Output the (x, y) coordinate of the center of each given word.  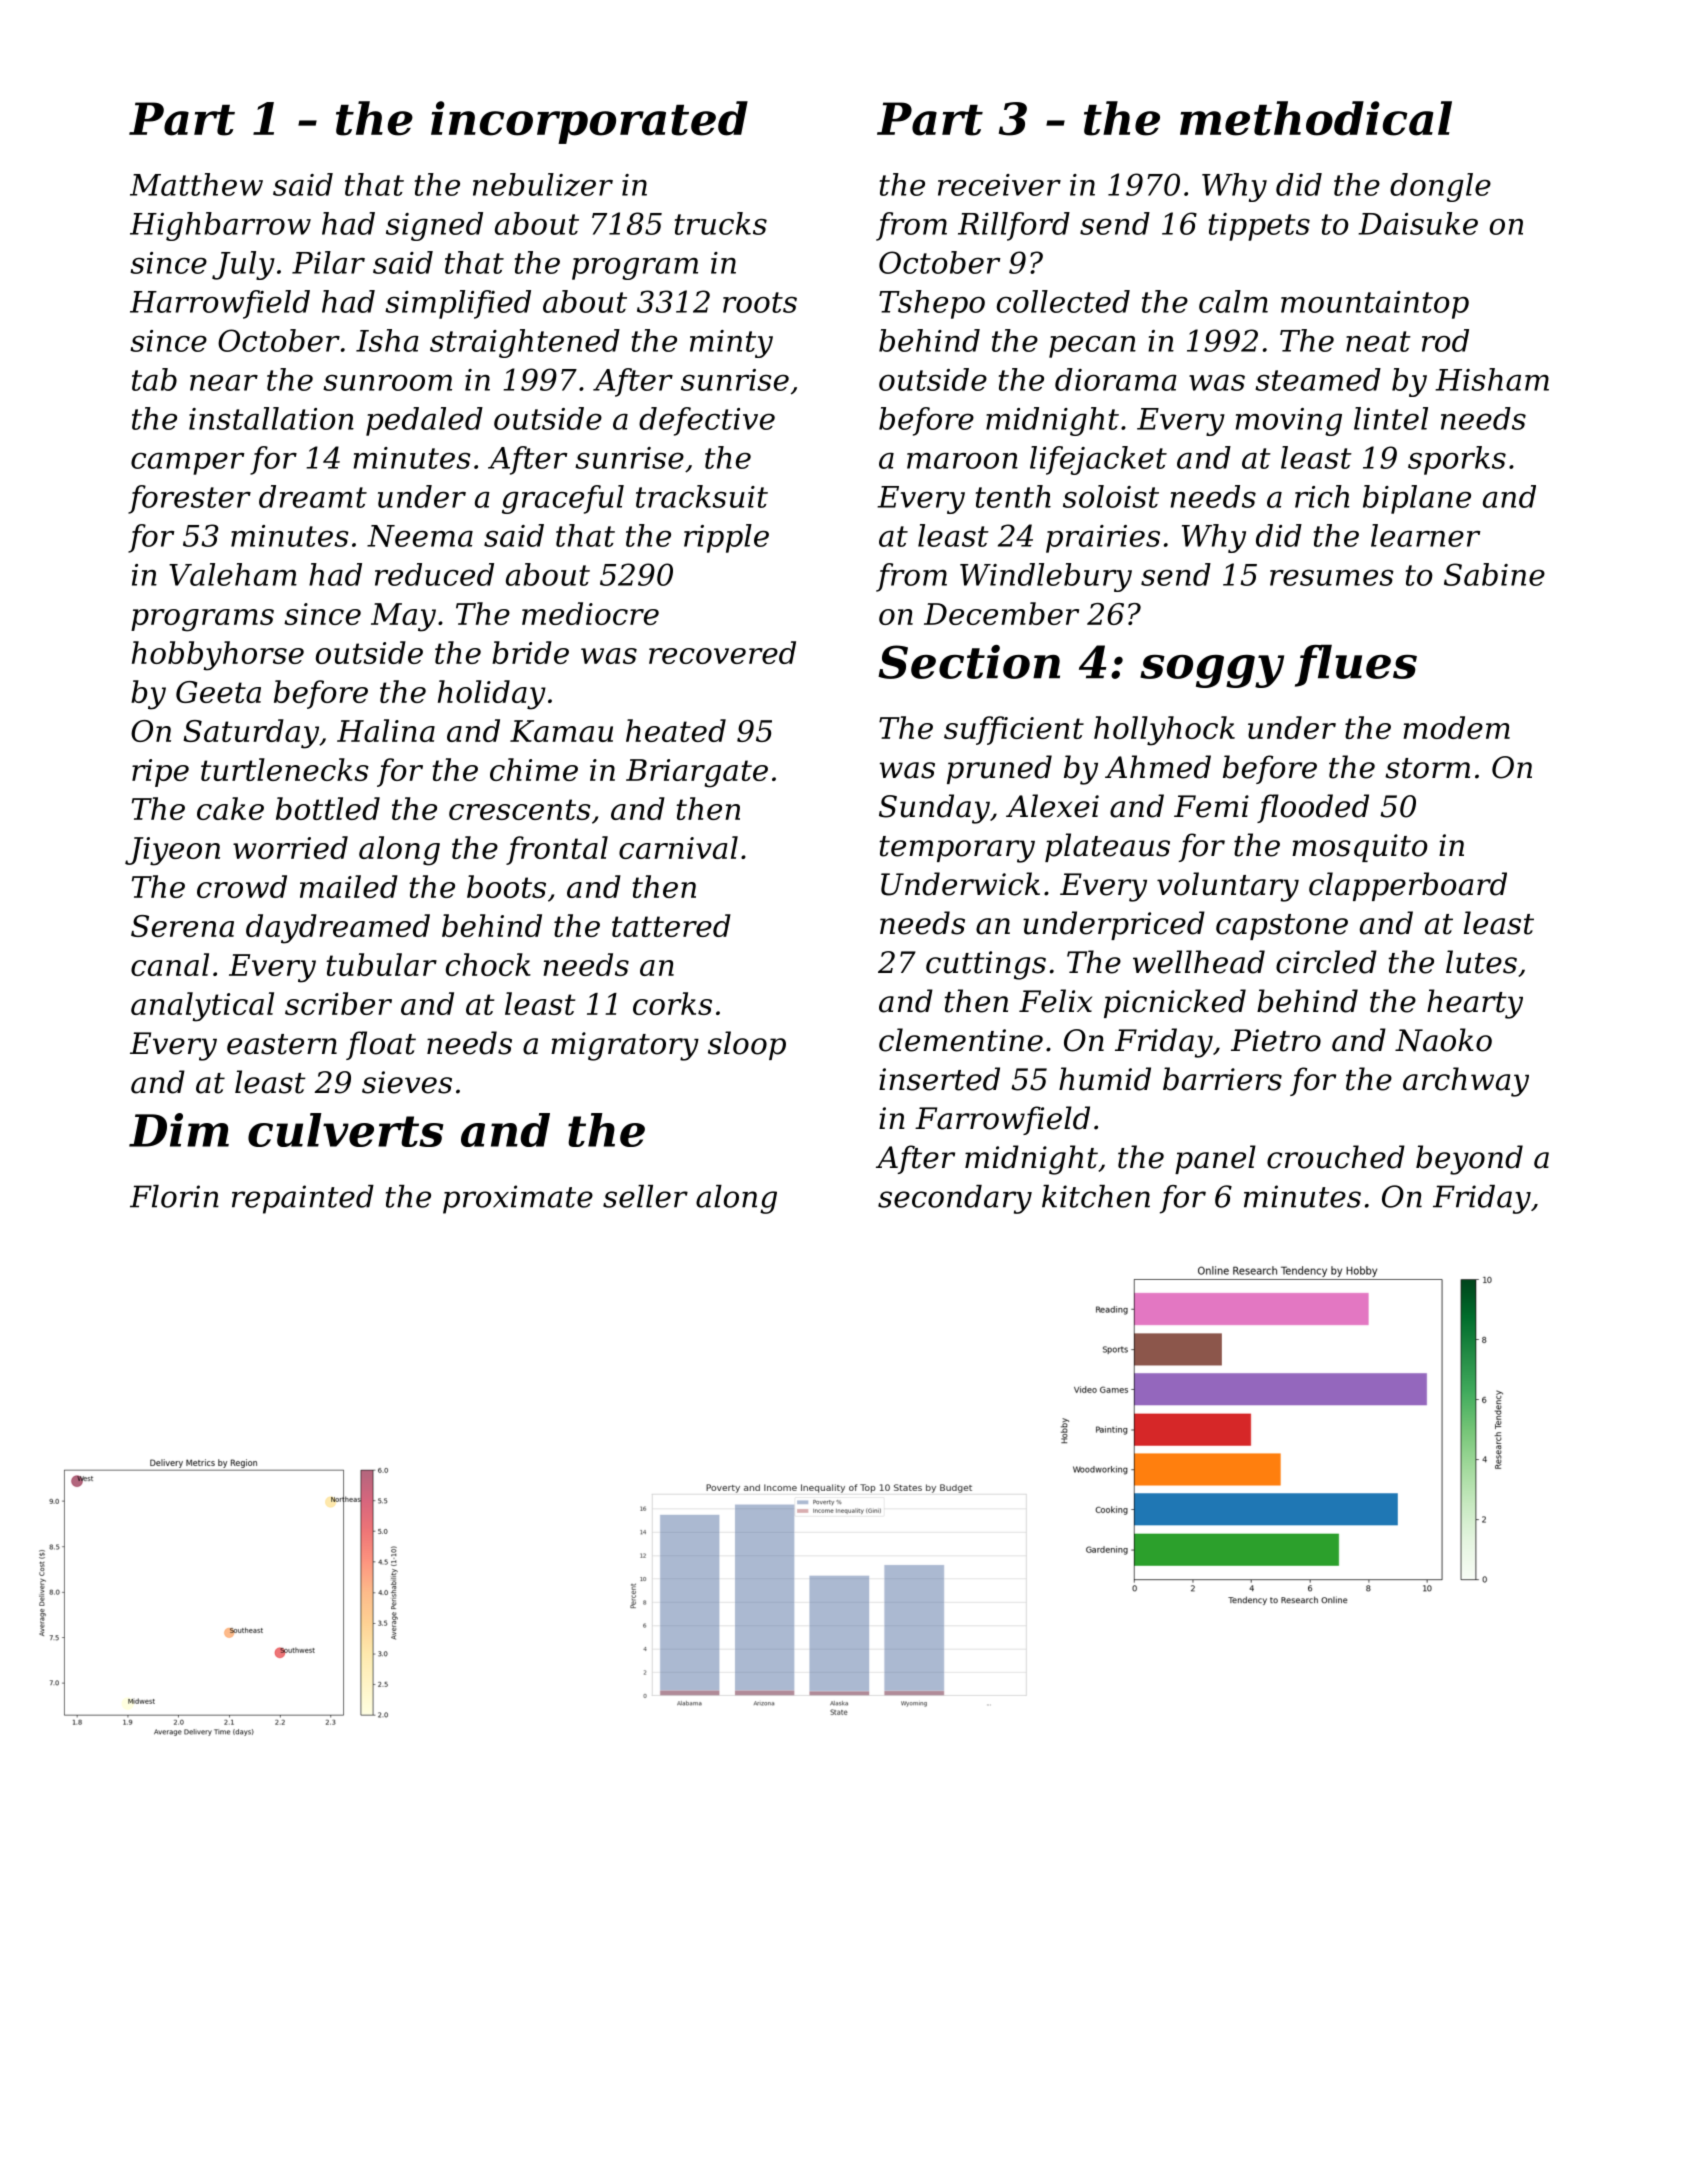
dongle (1440, 187)
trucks (721, 223)
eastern (282, 1044)
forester (189, 499)
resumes (1332, 578)
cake (230, 808)
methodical (1316, 118)
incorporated (589, 122)
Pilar (328, 262)
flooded (1313, 808)
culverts (345, 1130)
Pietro (1276, 1040)
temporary (957, 849)
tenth (1013, 496)
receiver (999, 185)
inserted (939, 1079)
